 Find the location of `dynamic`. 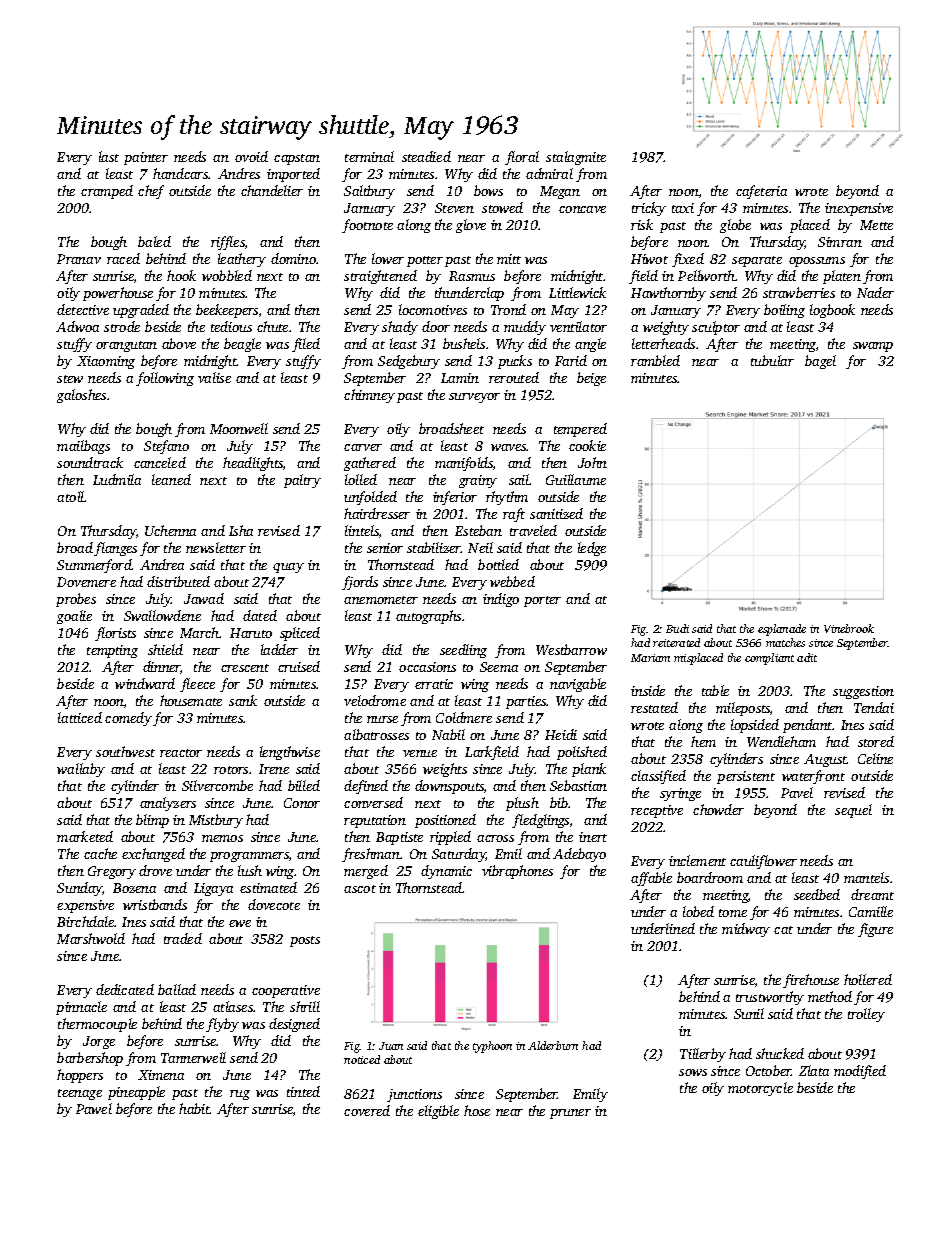

dynamic is located at coordinates (446, 872).
